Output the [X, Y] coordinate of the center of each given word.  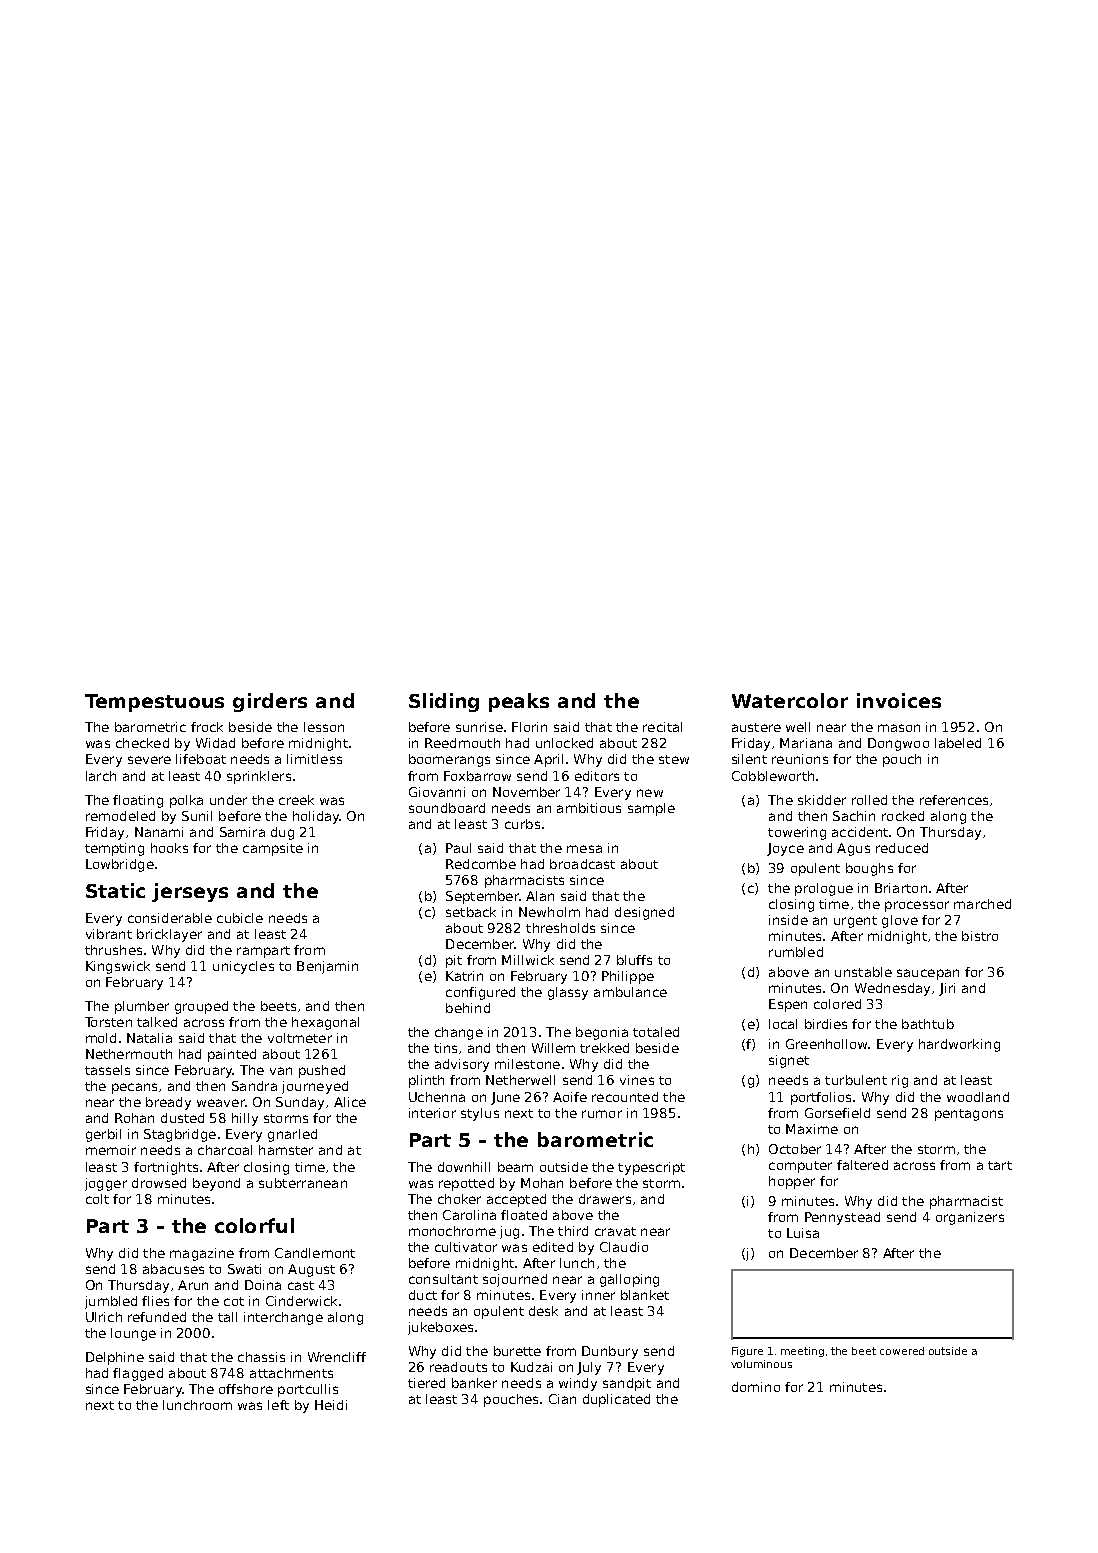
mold [101, 1038]
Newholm [549, 912]
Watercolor [790, 700]
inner [598, 1295]
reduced [902, 848]
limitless [314, 759]
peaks [519, 702]
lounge [133, 1334]
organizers [970, 1218]
